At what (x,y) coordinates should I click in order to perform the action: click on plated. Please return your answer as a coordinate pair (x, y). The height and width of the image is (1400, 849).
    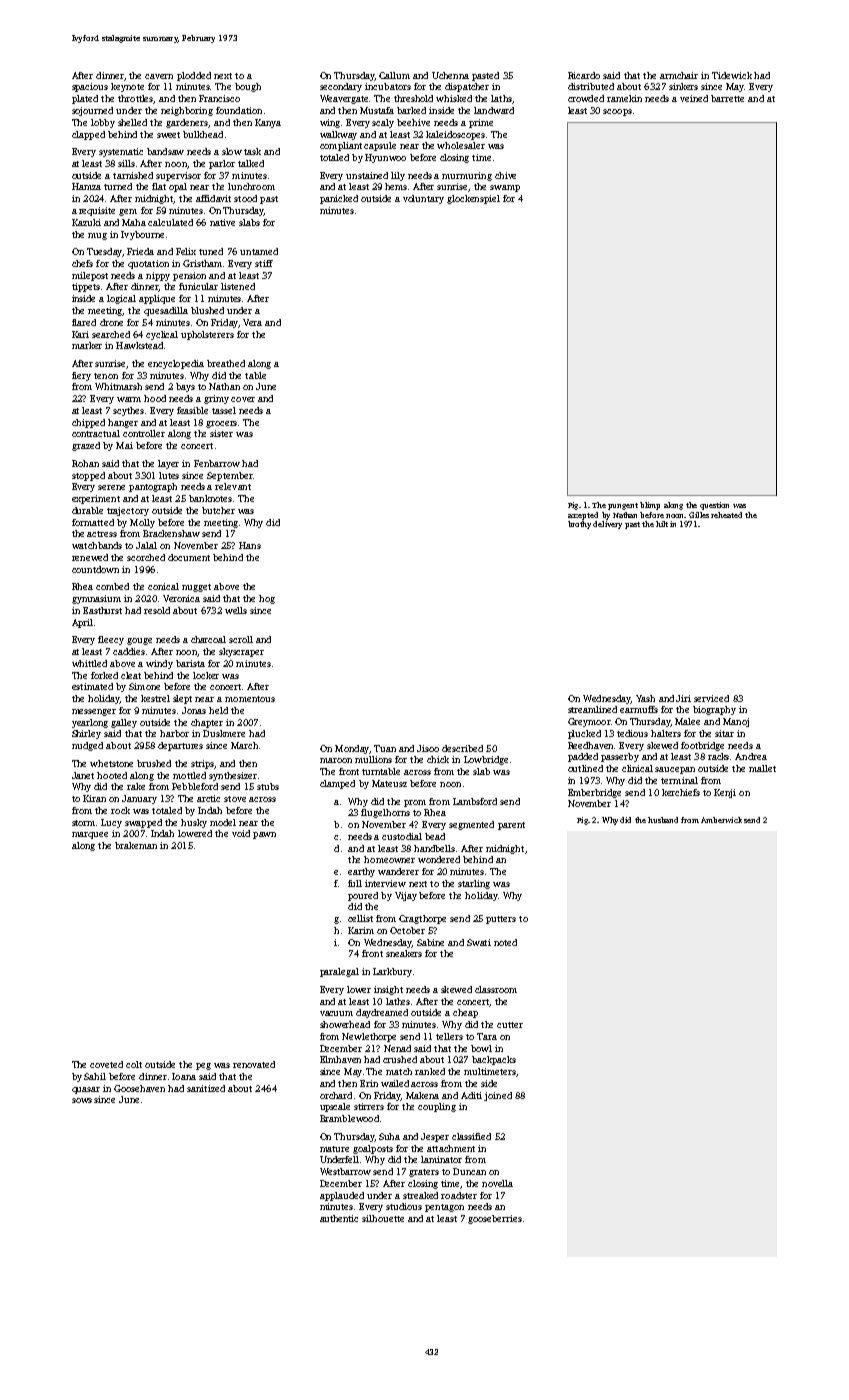
    Looking at the image, I should click on (85, 99).
